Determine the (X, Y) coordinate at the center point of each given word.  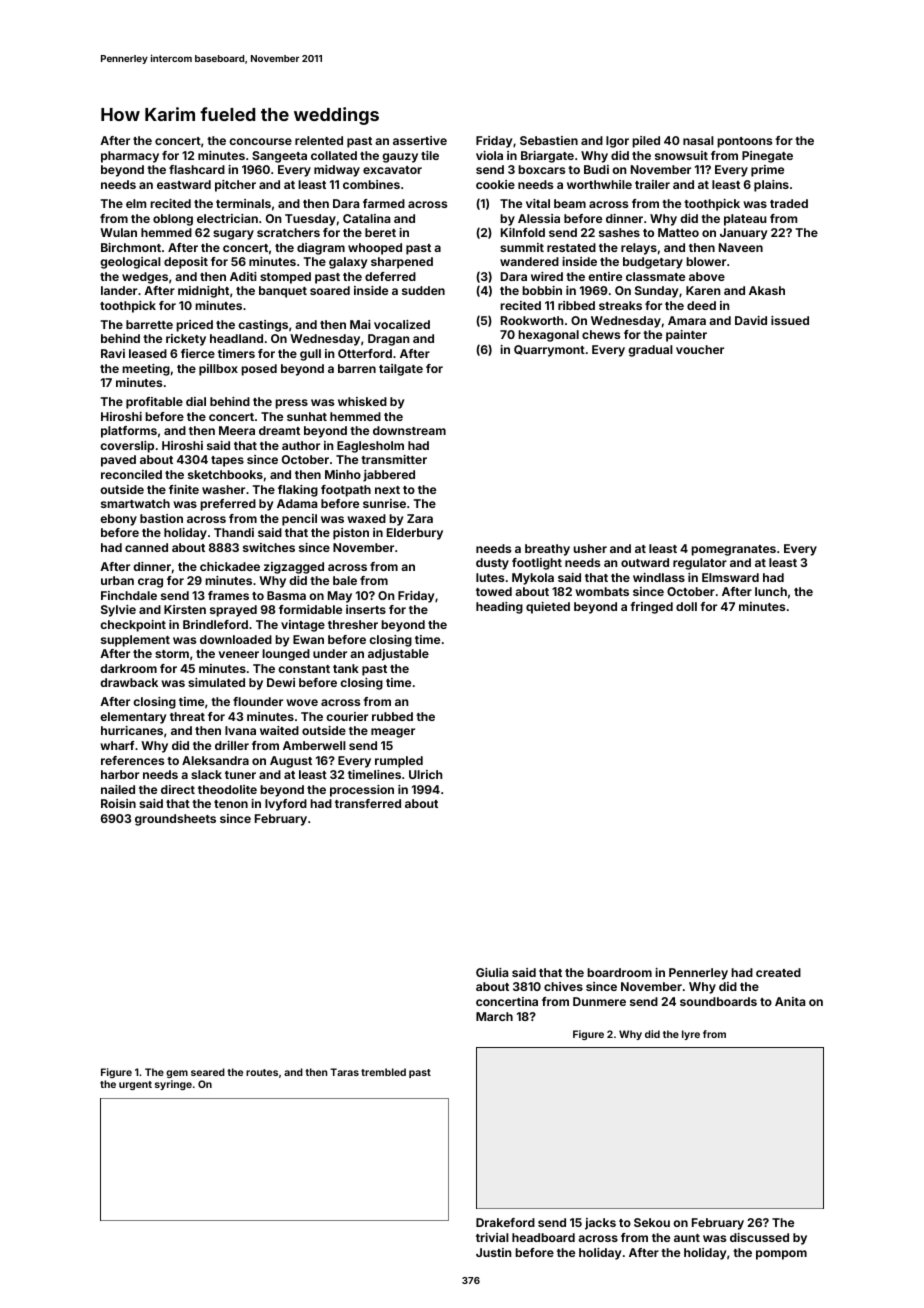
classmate (655, 276)
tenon (231, 804)
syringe (173, 1085)
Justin (493, 1252)
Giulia (492, 972)
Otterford (365, 353)
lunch (771, 591)
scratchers (288, 232)
